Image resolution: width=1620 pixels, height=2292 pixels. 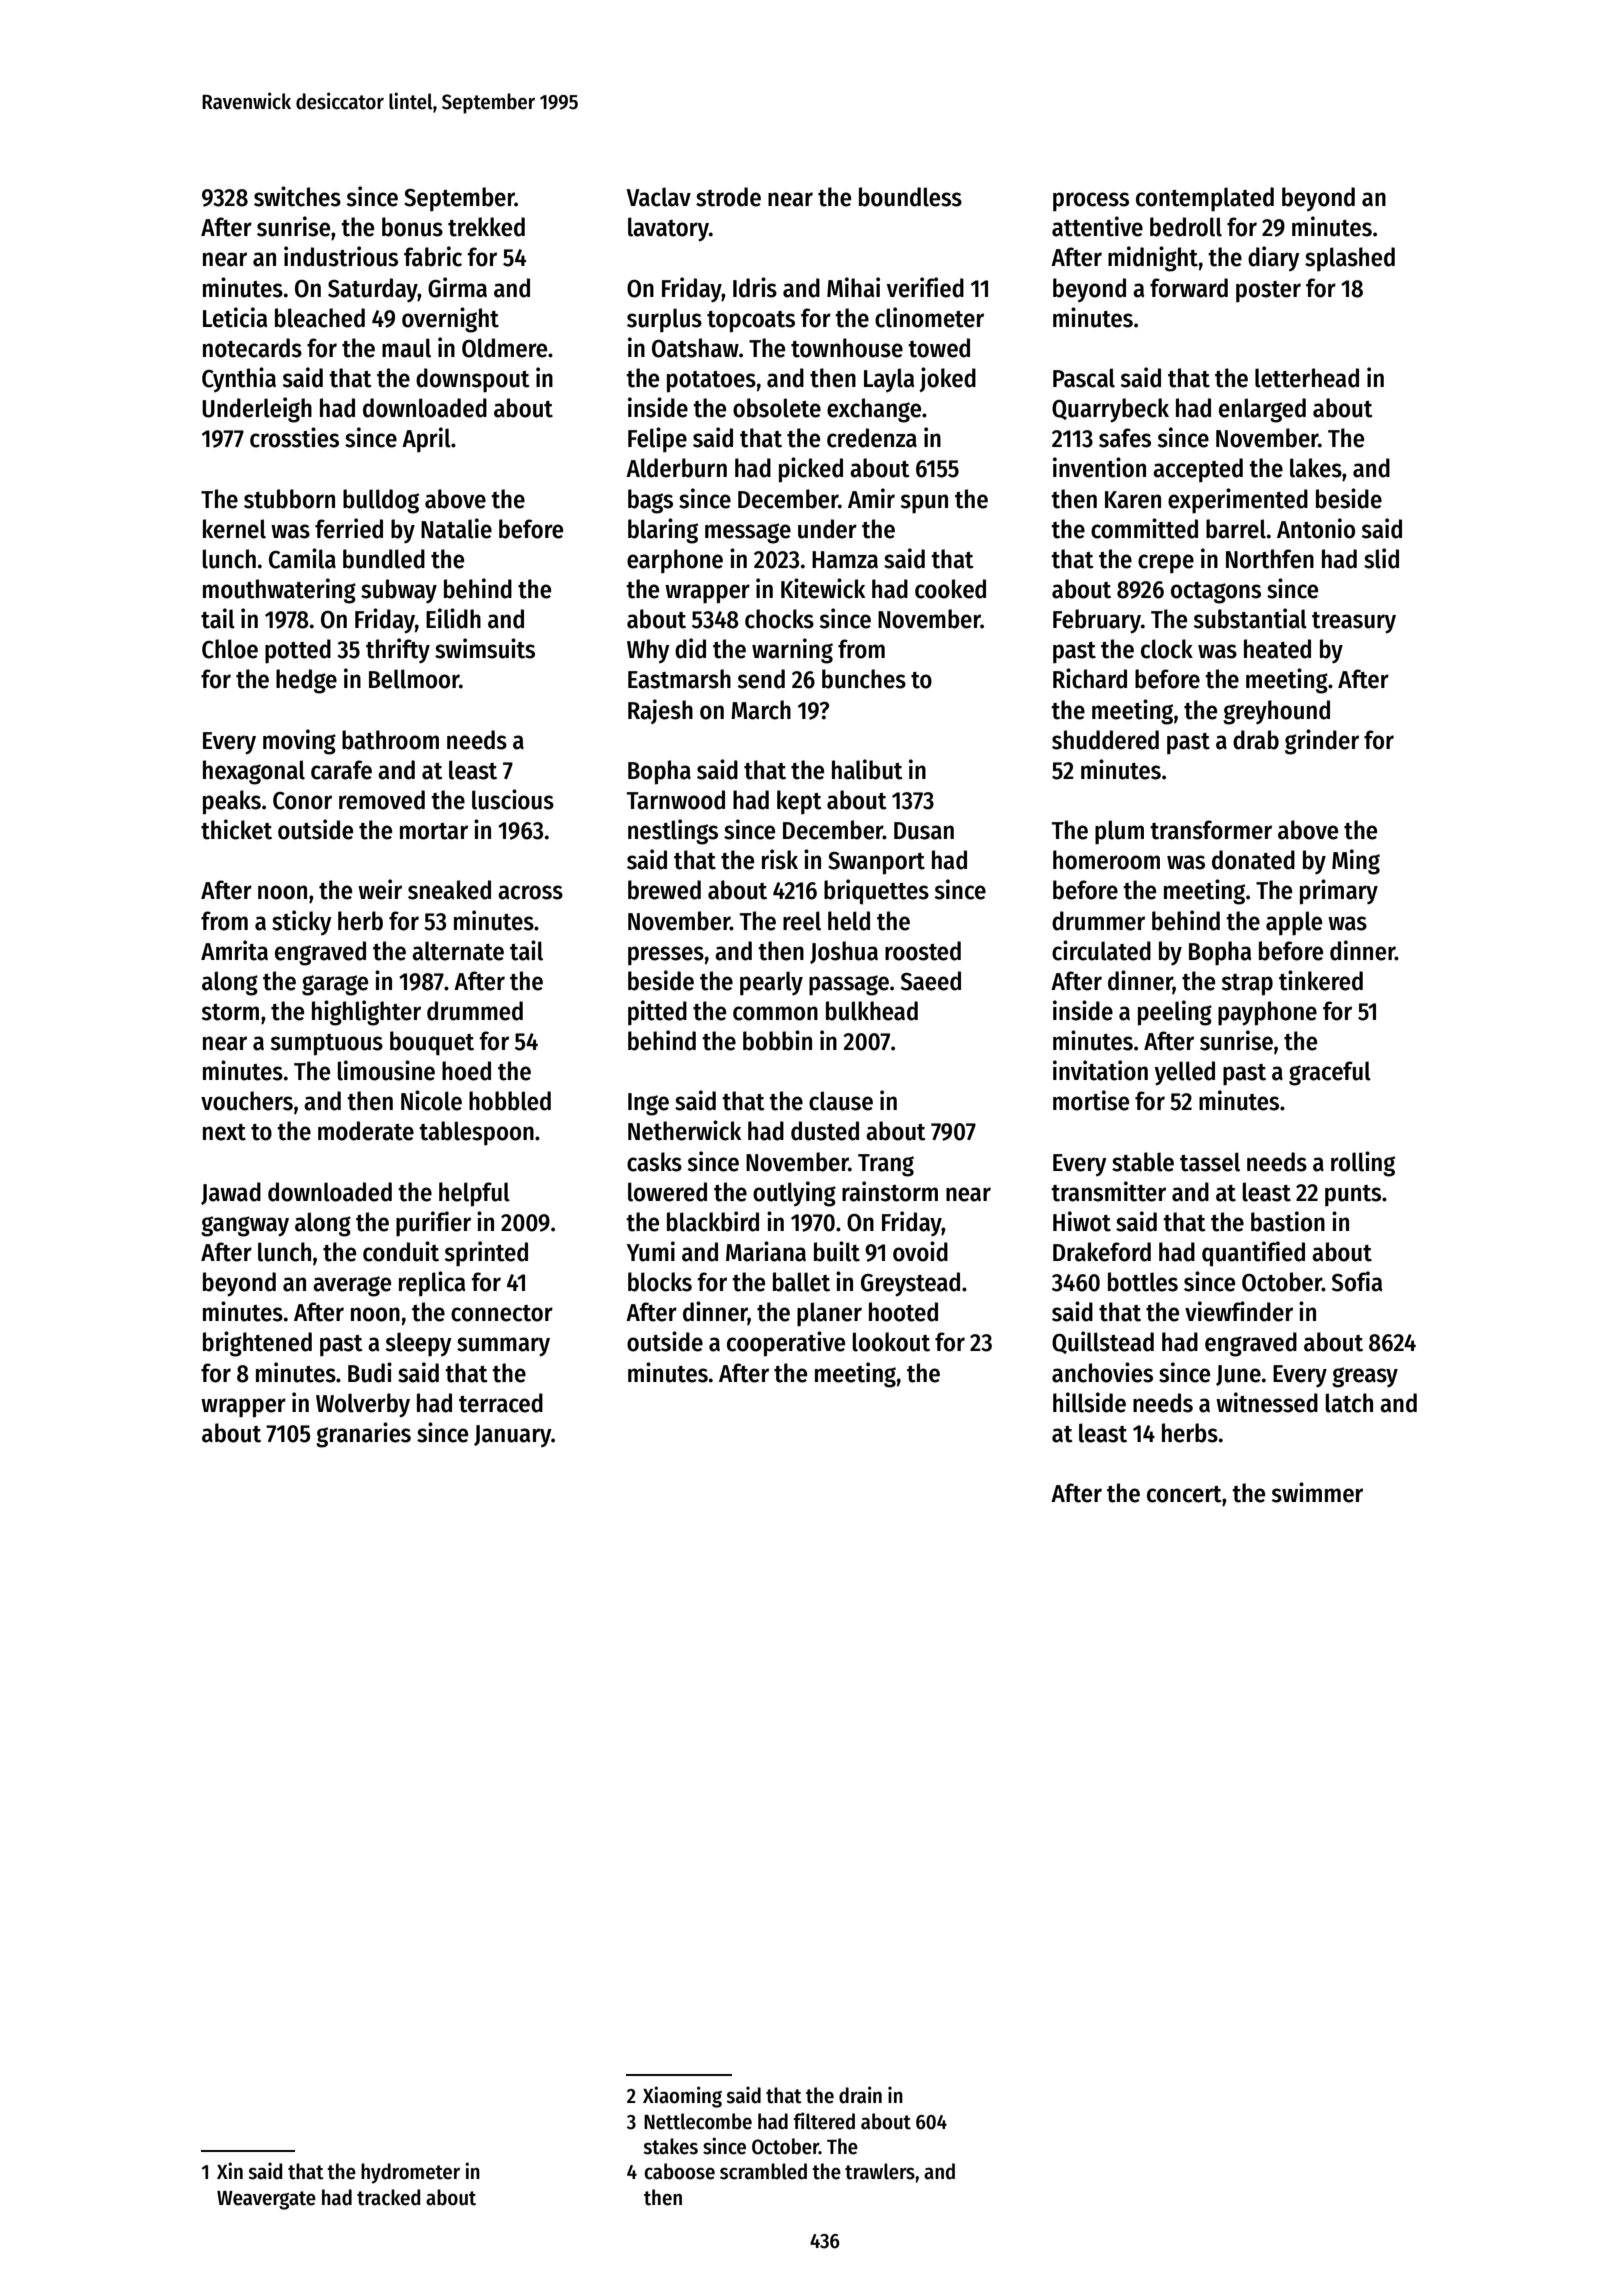 What do you see at coordinates (860, 2095) in the screenshot?
I see `drain` at bounding box center [860, 2095].
